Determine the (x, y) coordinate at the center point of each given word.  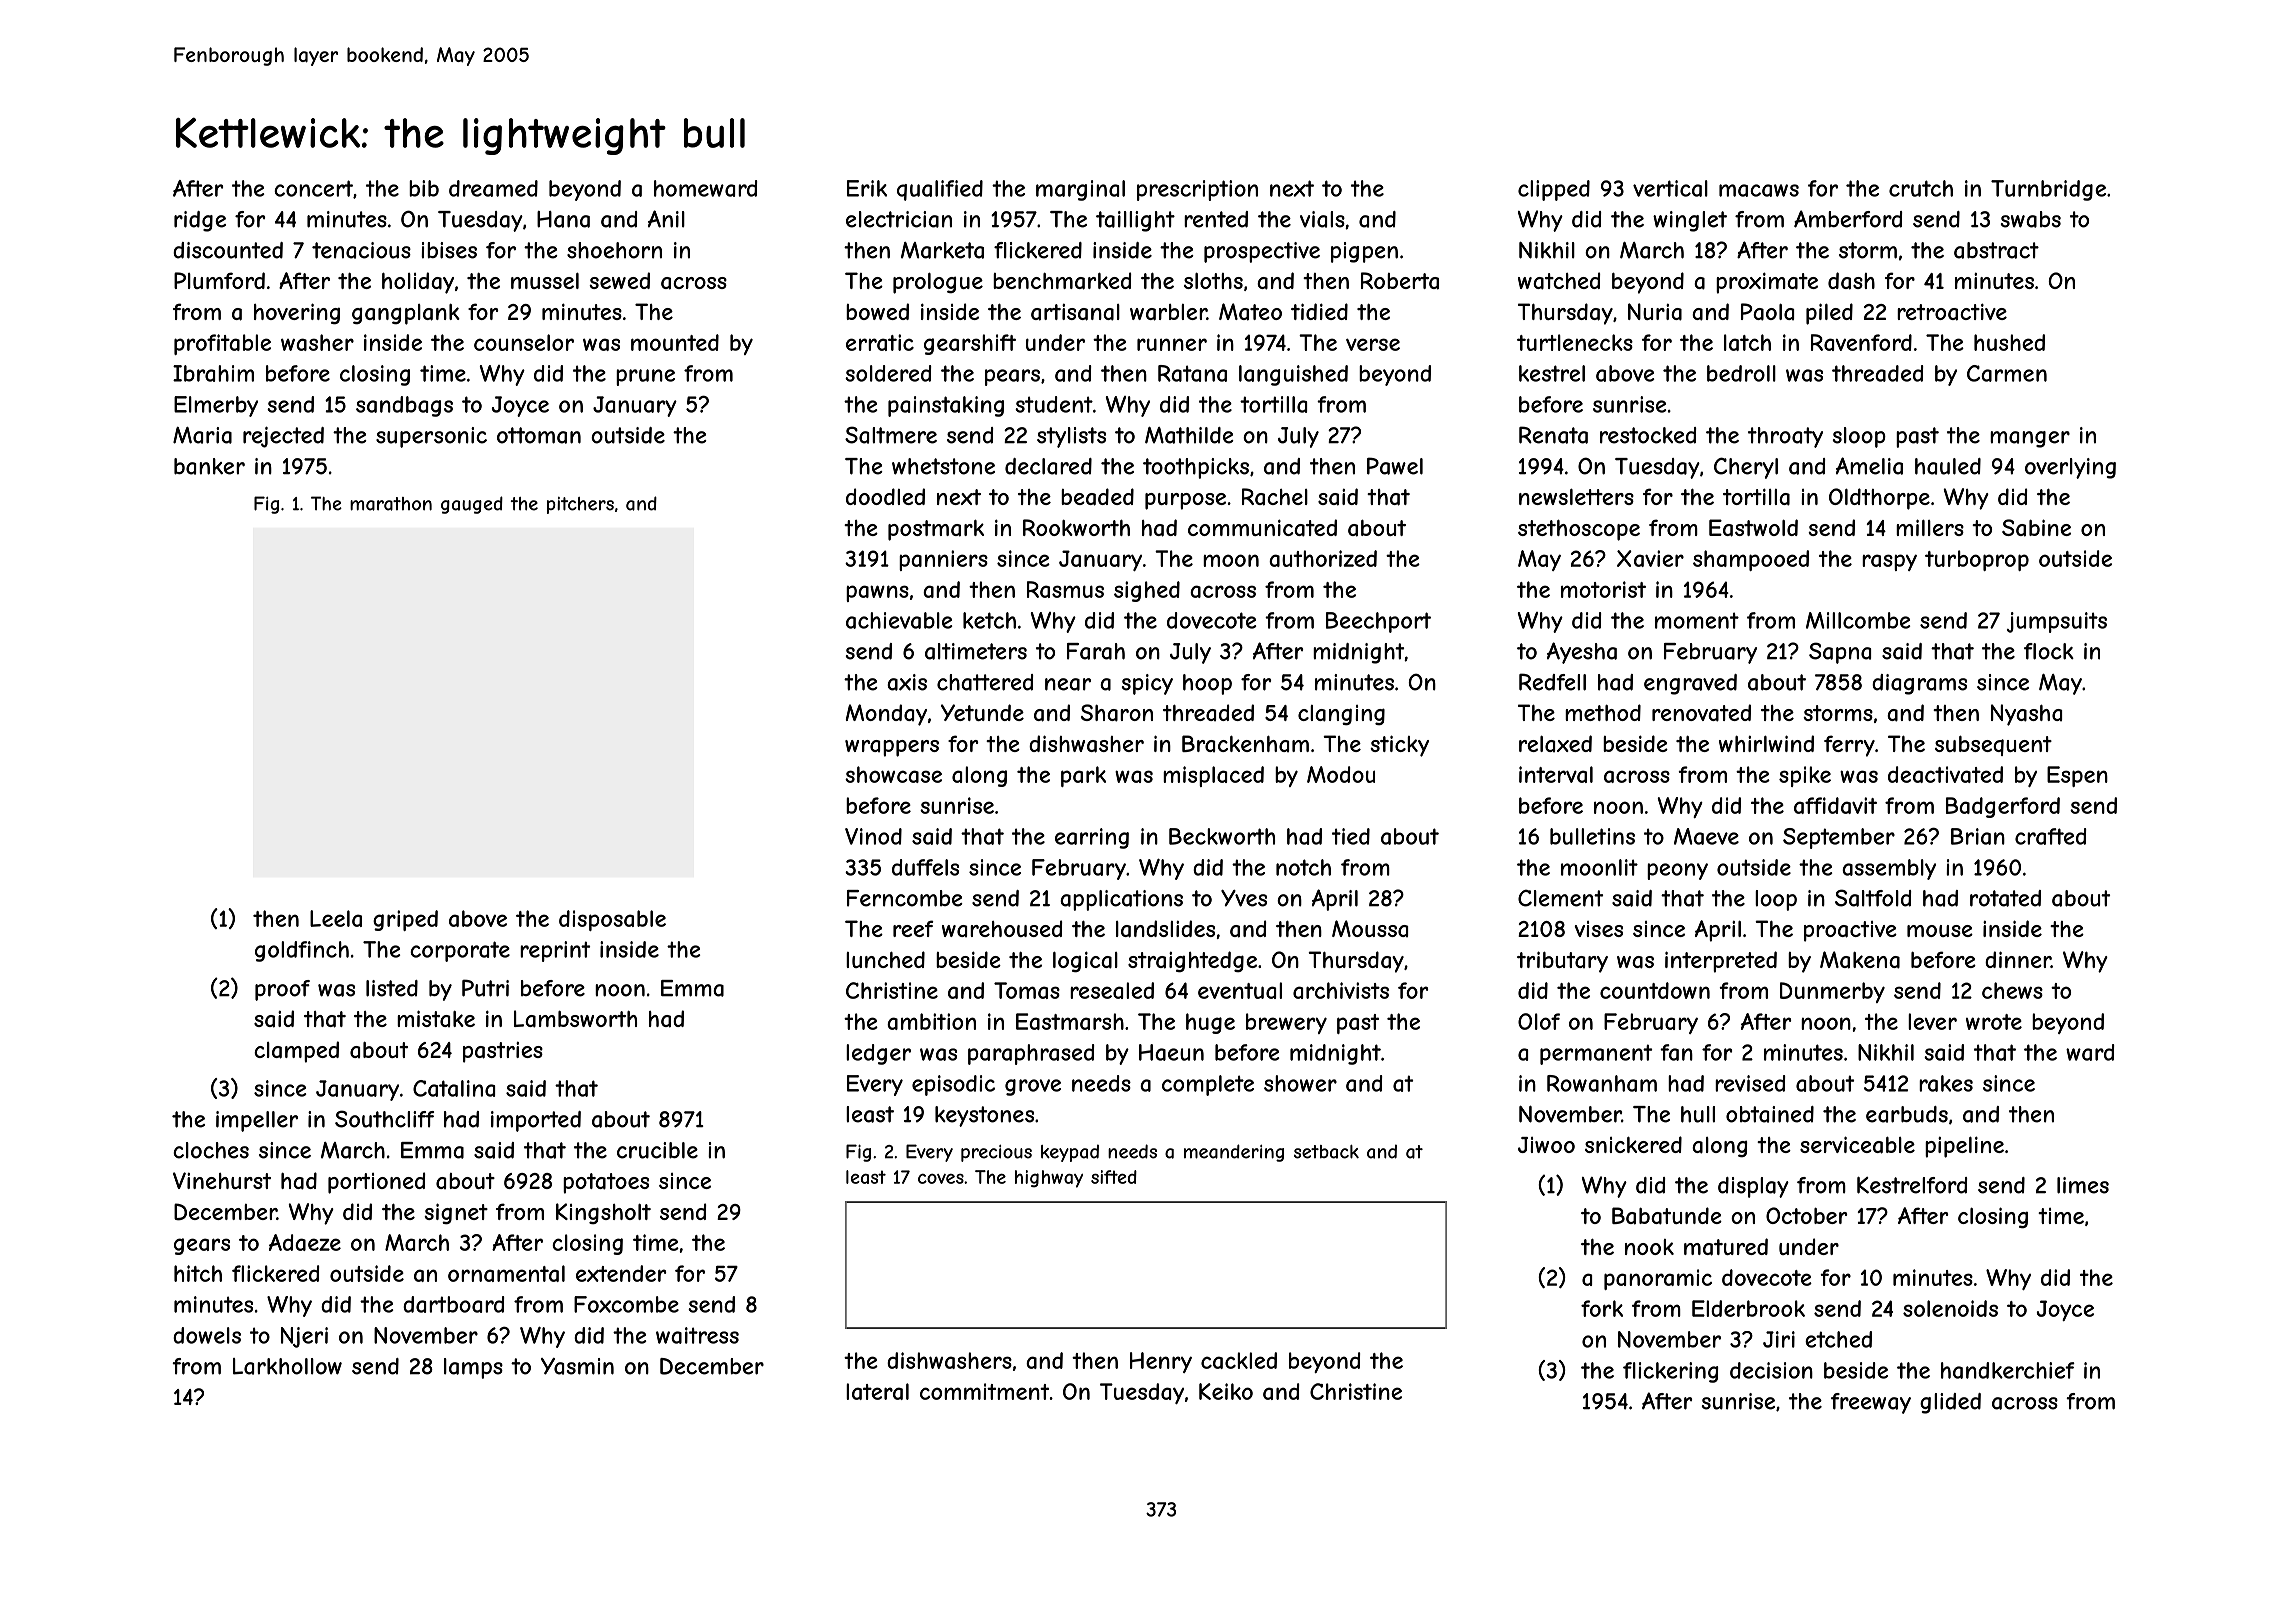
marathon (391, 504)
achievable (899, 620)
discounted (228, 250)
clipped (1554, 190)
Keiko (1226, 1391)
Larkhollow (287, 1366)
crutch (1921, 188)
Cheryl (1746, 468)
